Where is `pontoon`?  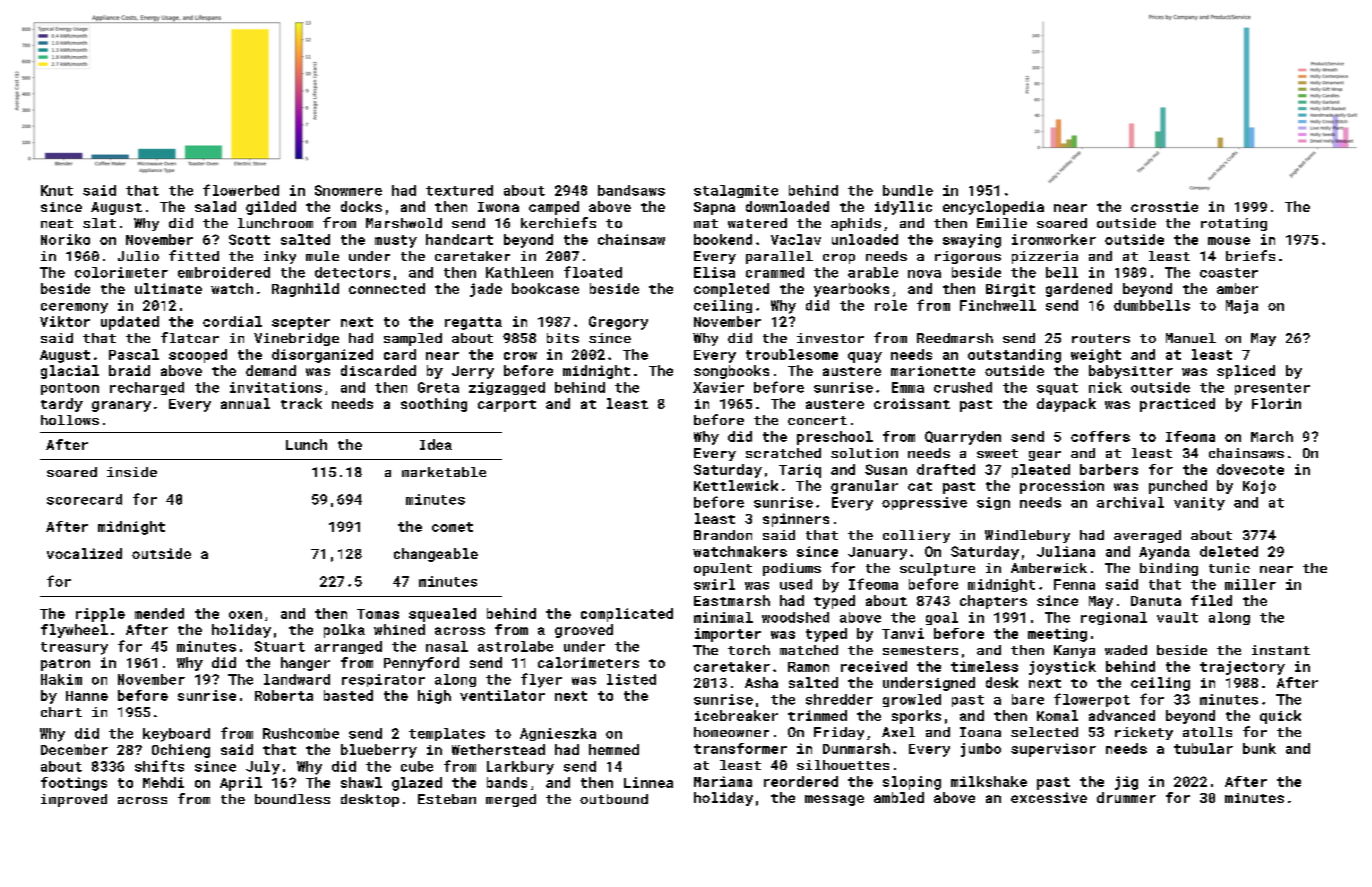 pontoon is located at coordinates (70, 389).
